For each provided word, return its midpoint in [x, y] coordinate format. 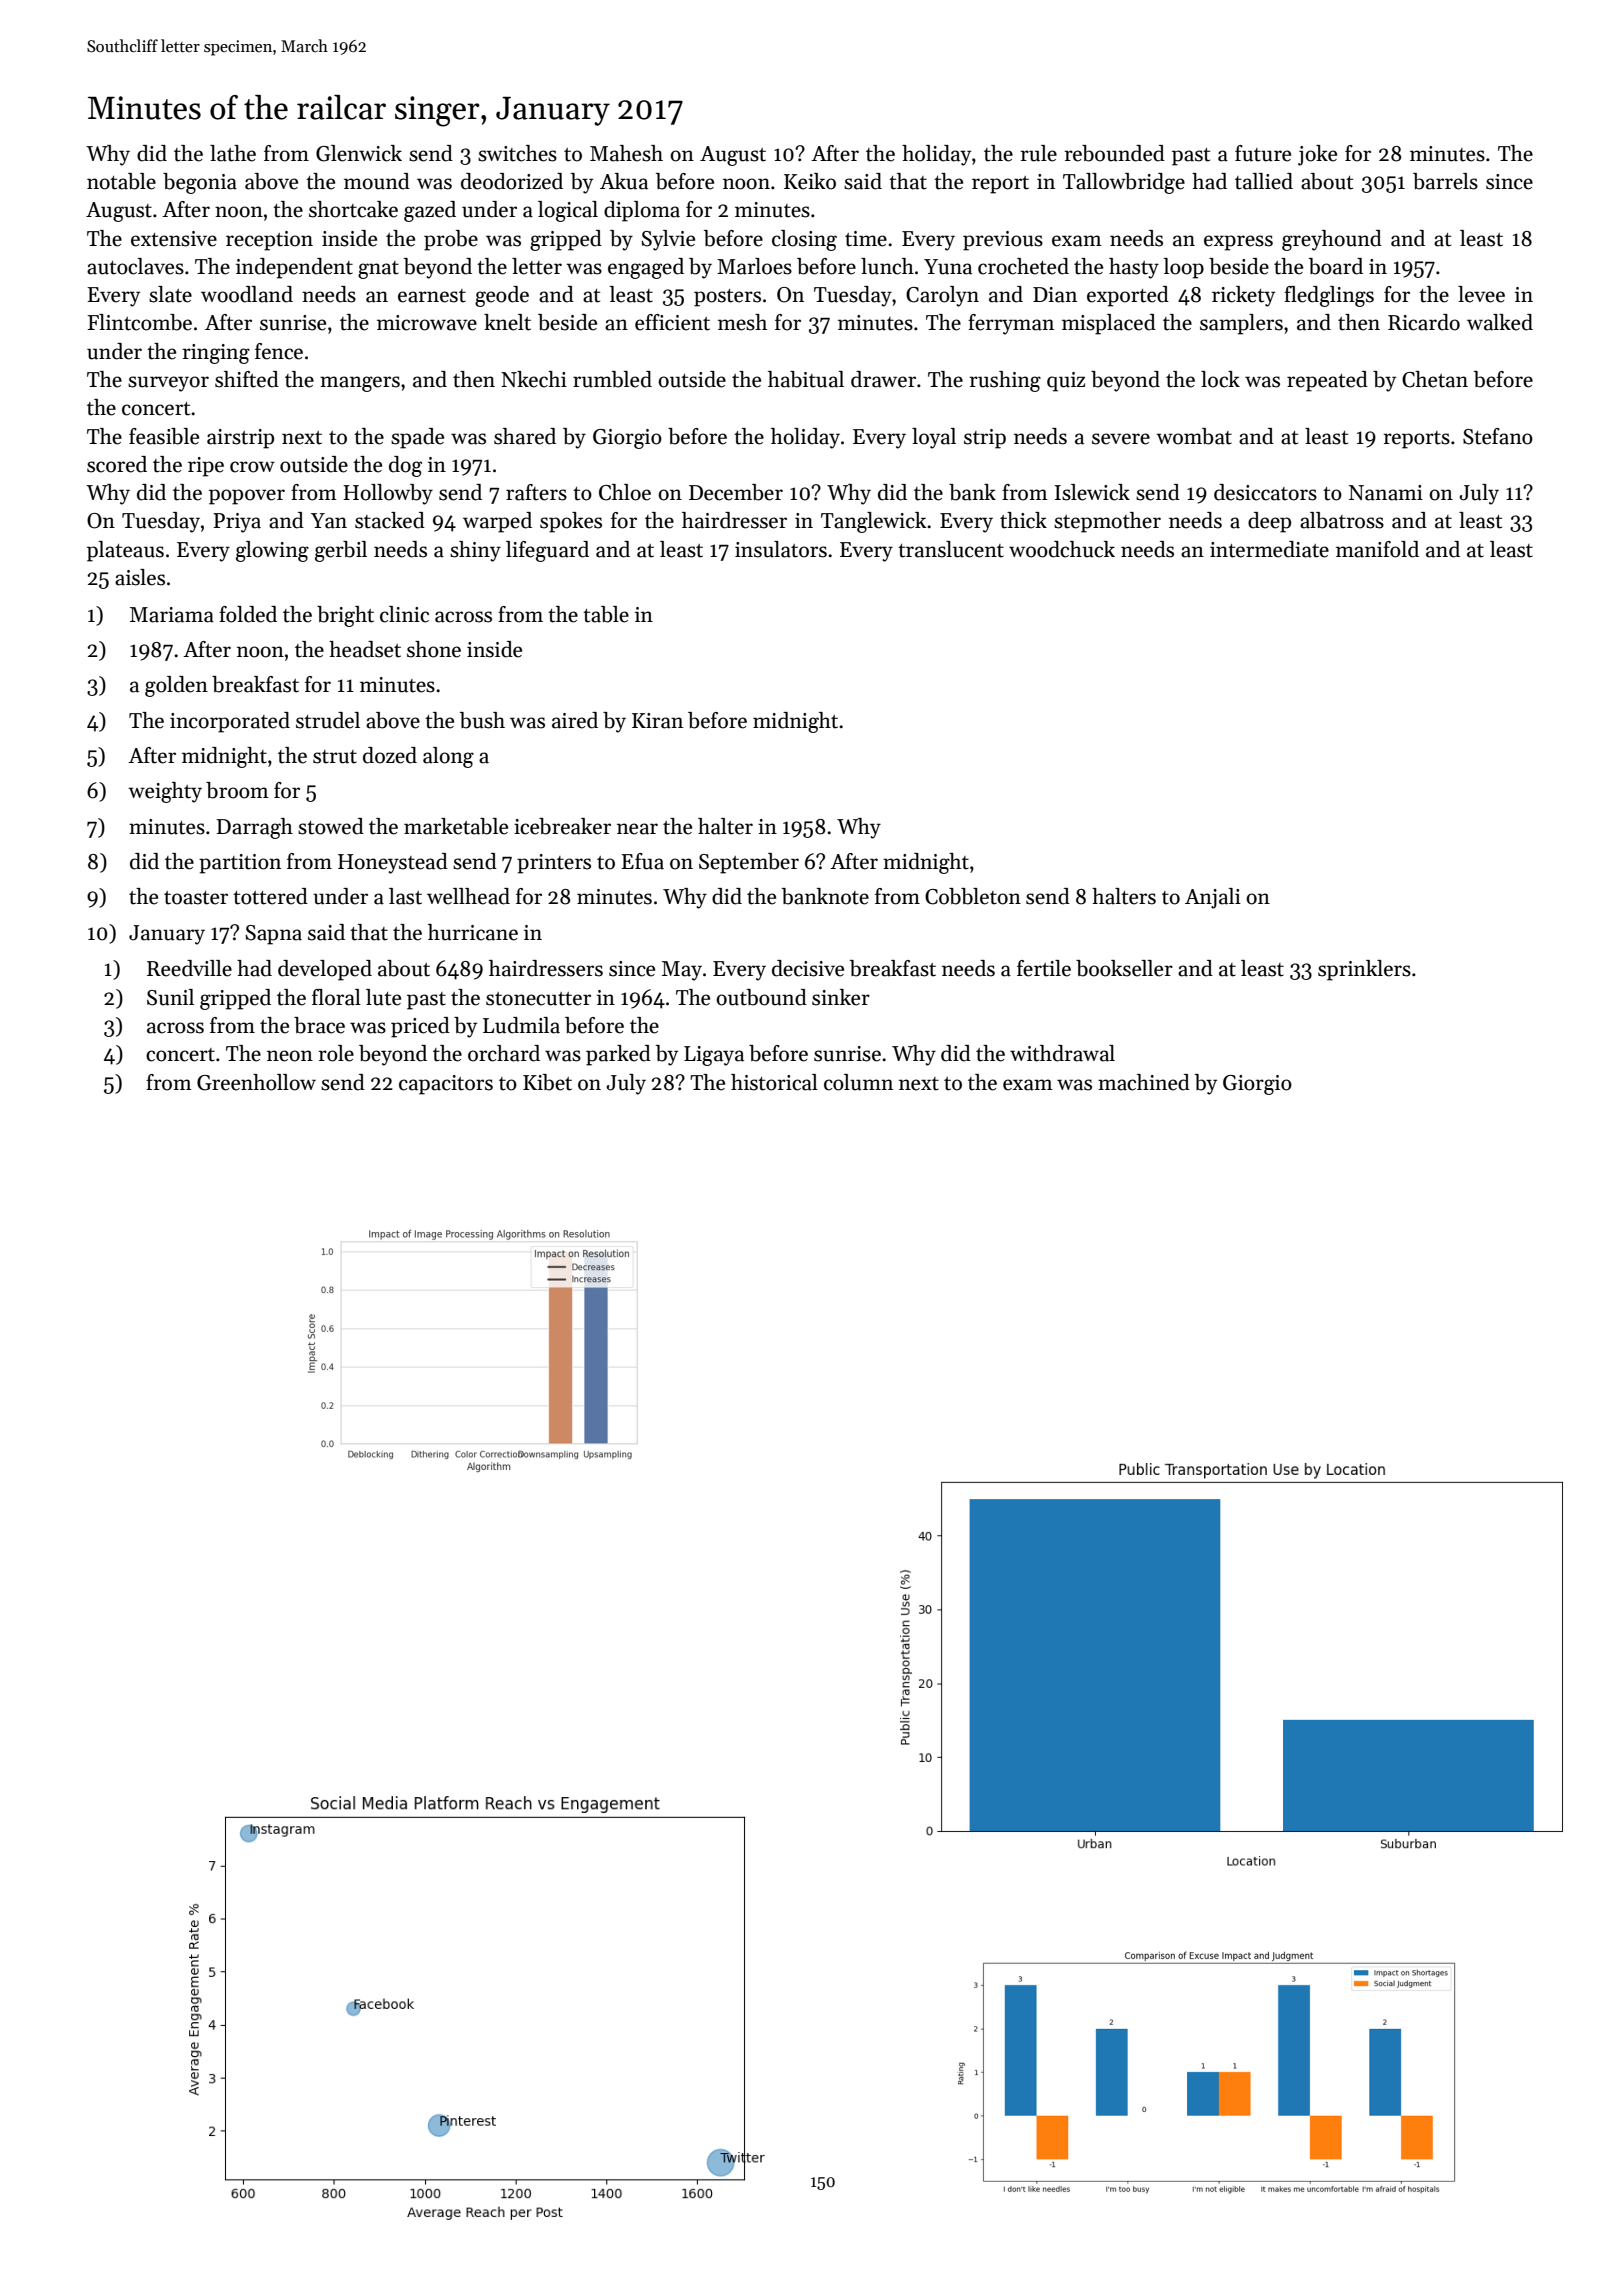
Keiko [810, 181]
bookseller [1124, 968]
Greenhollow [256, 1082]
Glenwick [359, 153]
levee [1481, 294]
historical [774, 1082]
